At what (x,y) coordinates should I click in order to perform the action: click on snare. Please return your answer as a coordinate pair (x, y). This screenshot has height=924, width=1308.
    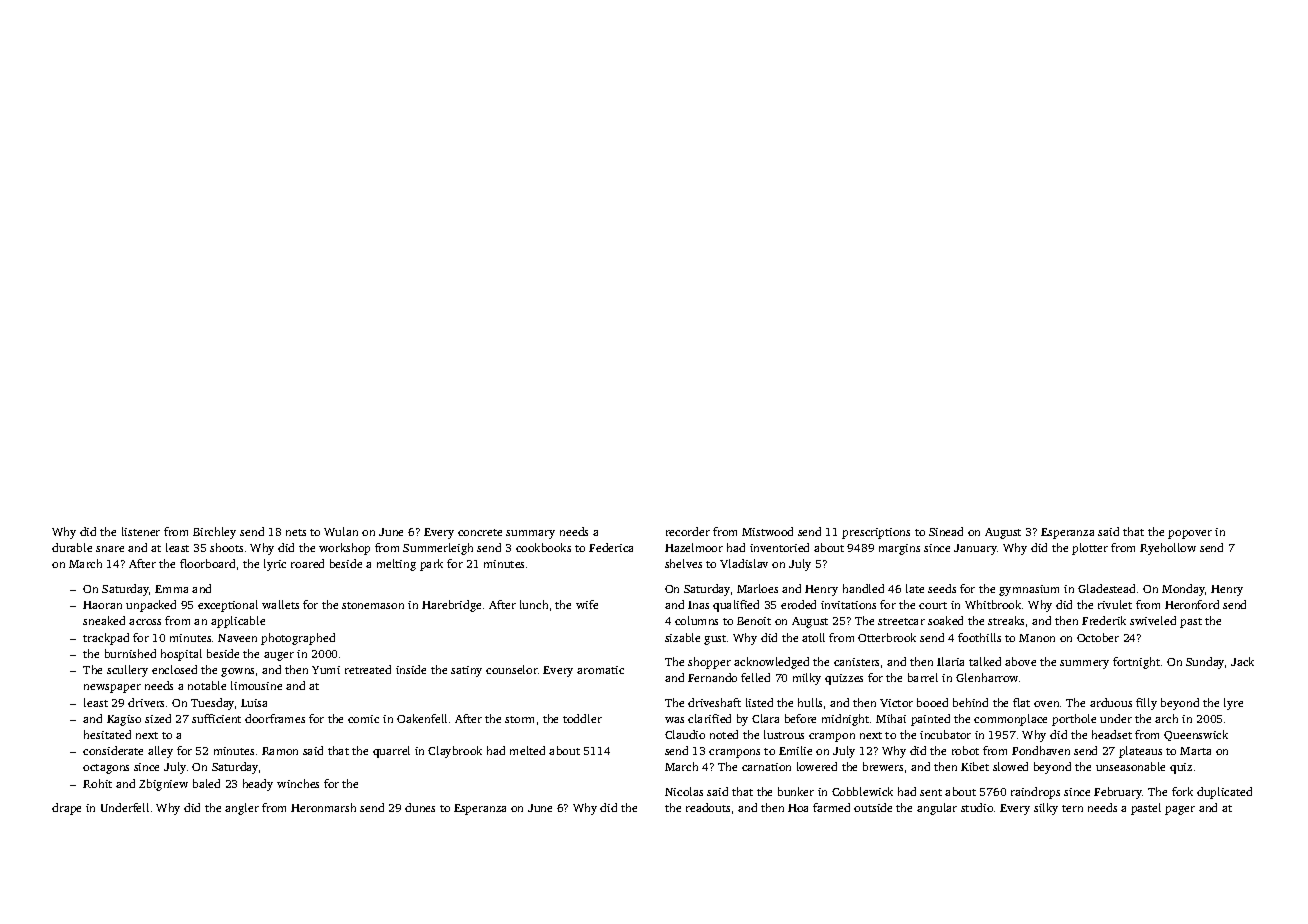
    Looking at the image, I should click on (110, 549).
